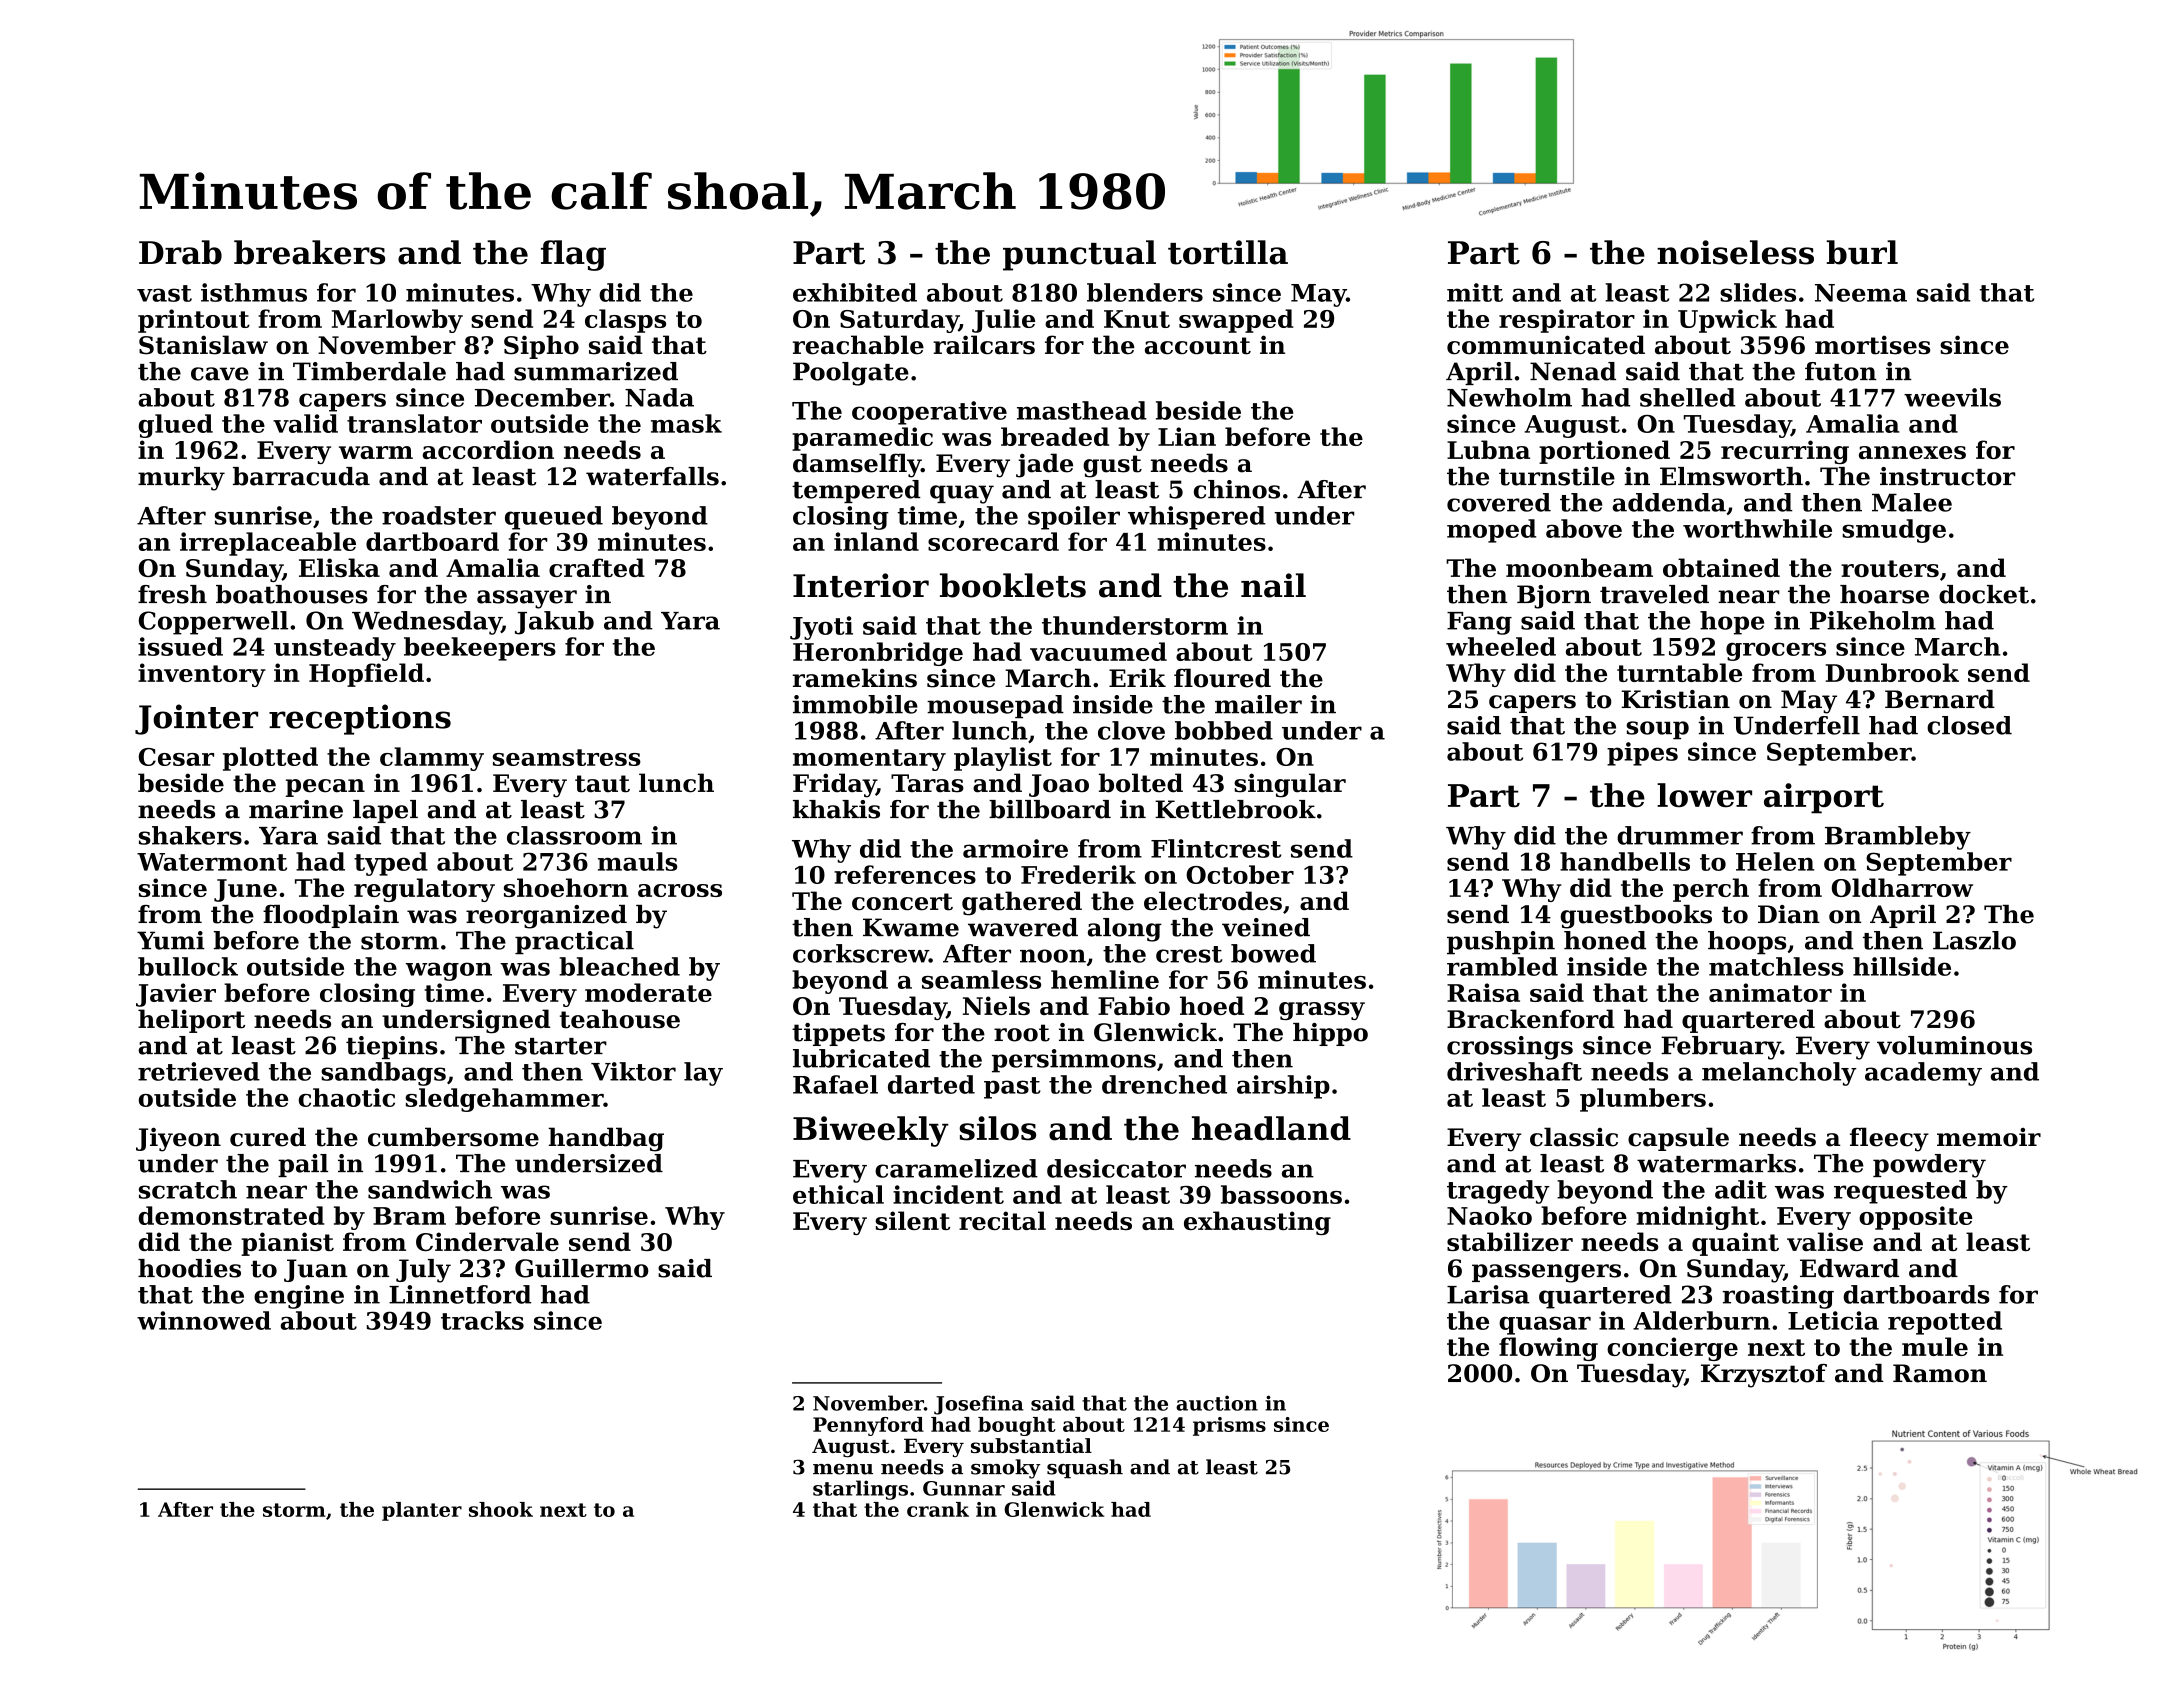 The height and width of the document is (1683, 2178). Describe the element at coordinates (1935, 1346) in the document. I see `mule` at that location.
